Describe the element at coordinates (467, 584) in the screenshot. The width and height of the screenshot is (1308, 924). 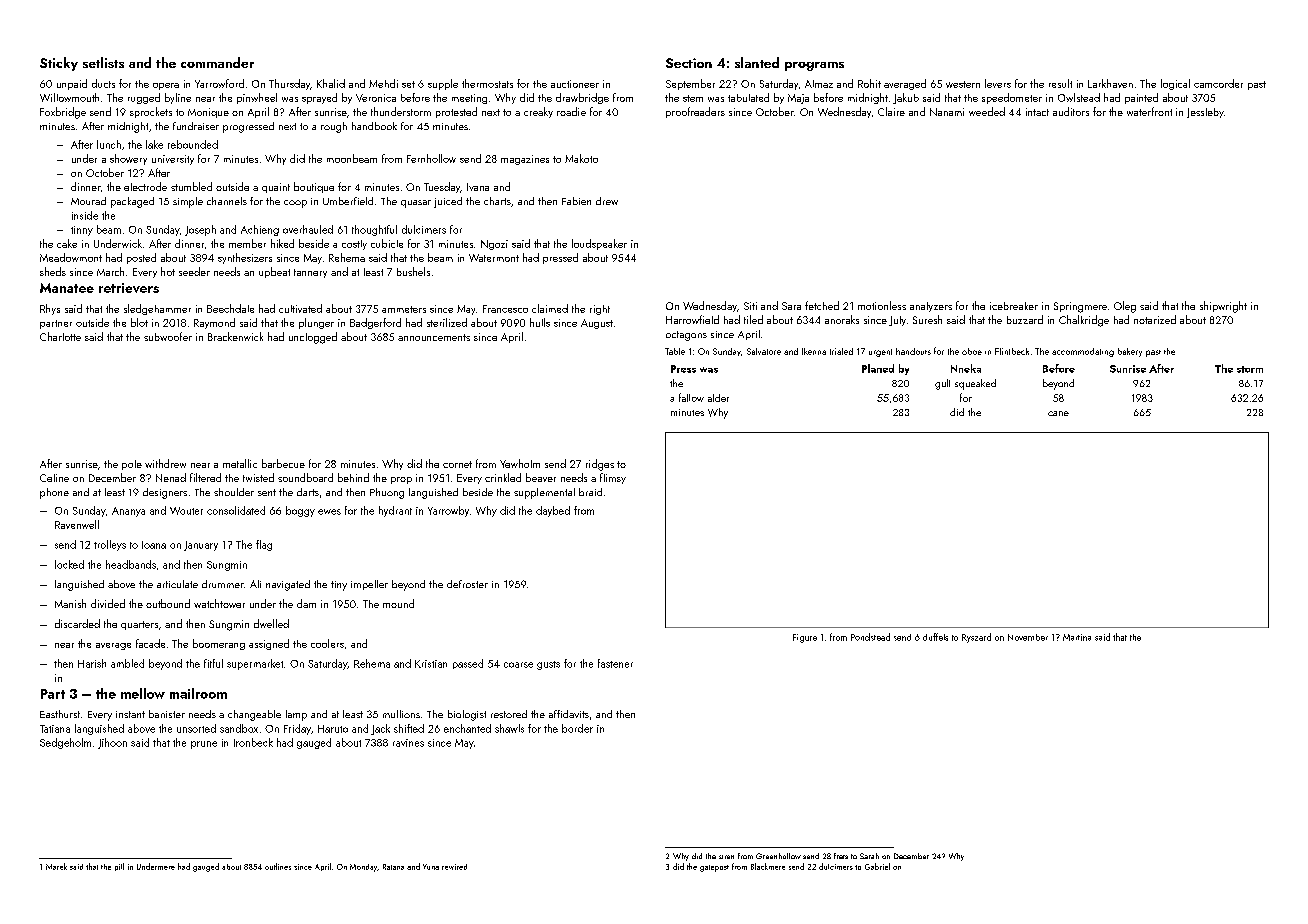
I see `defroster` at that location.
